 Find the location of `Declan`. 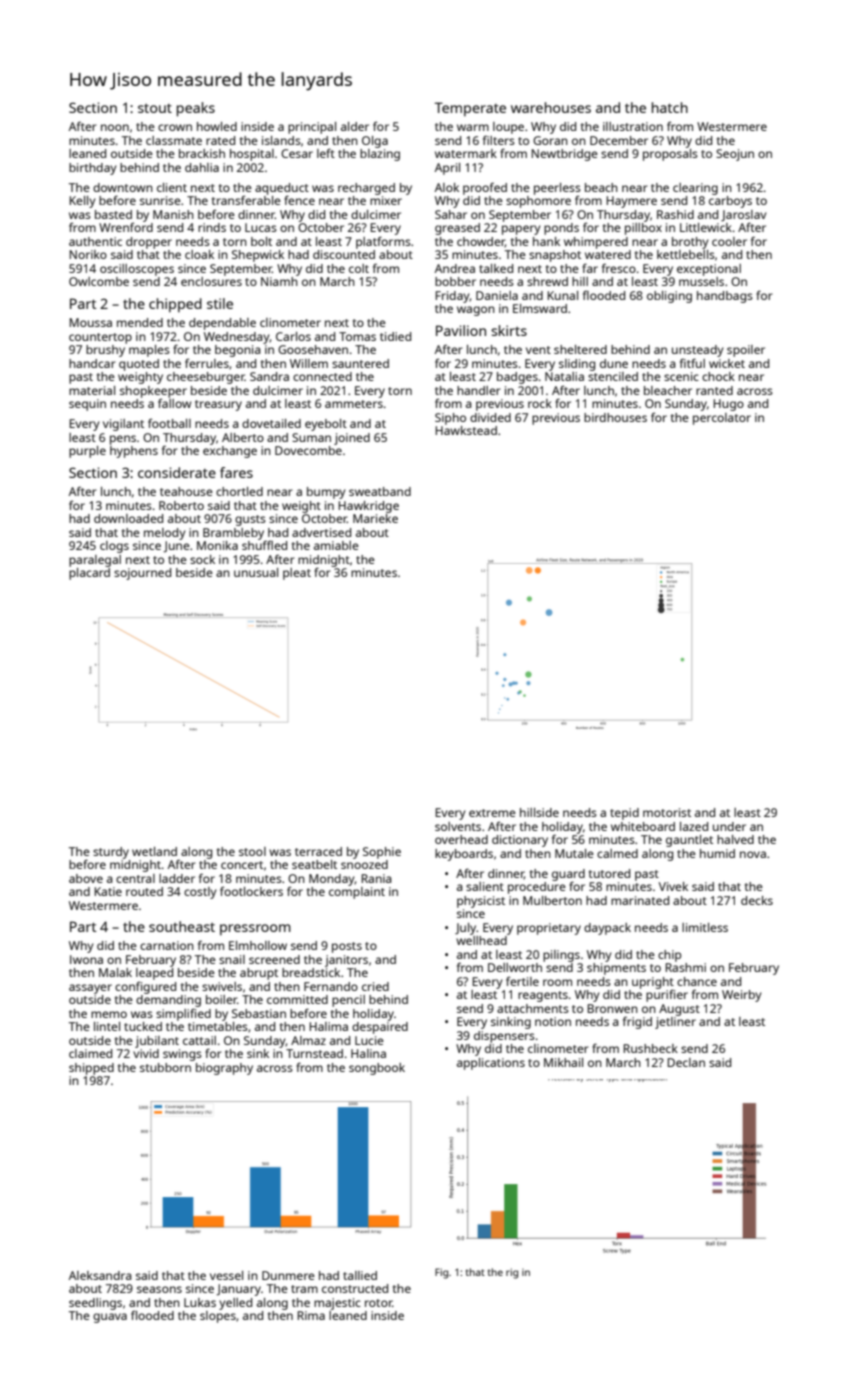

Declan is located at coordinates (686, 1062).
